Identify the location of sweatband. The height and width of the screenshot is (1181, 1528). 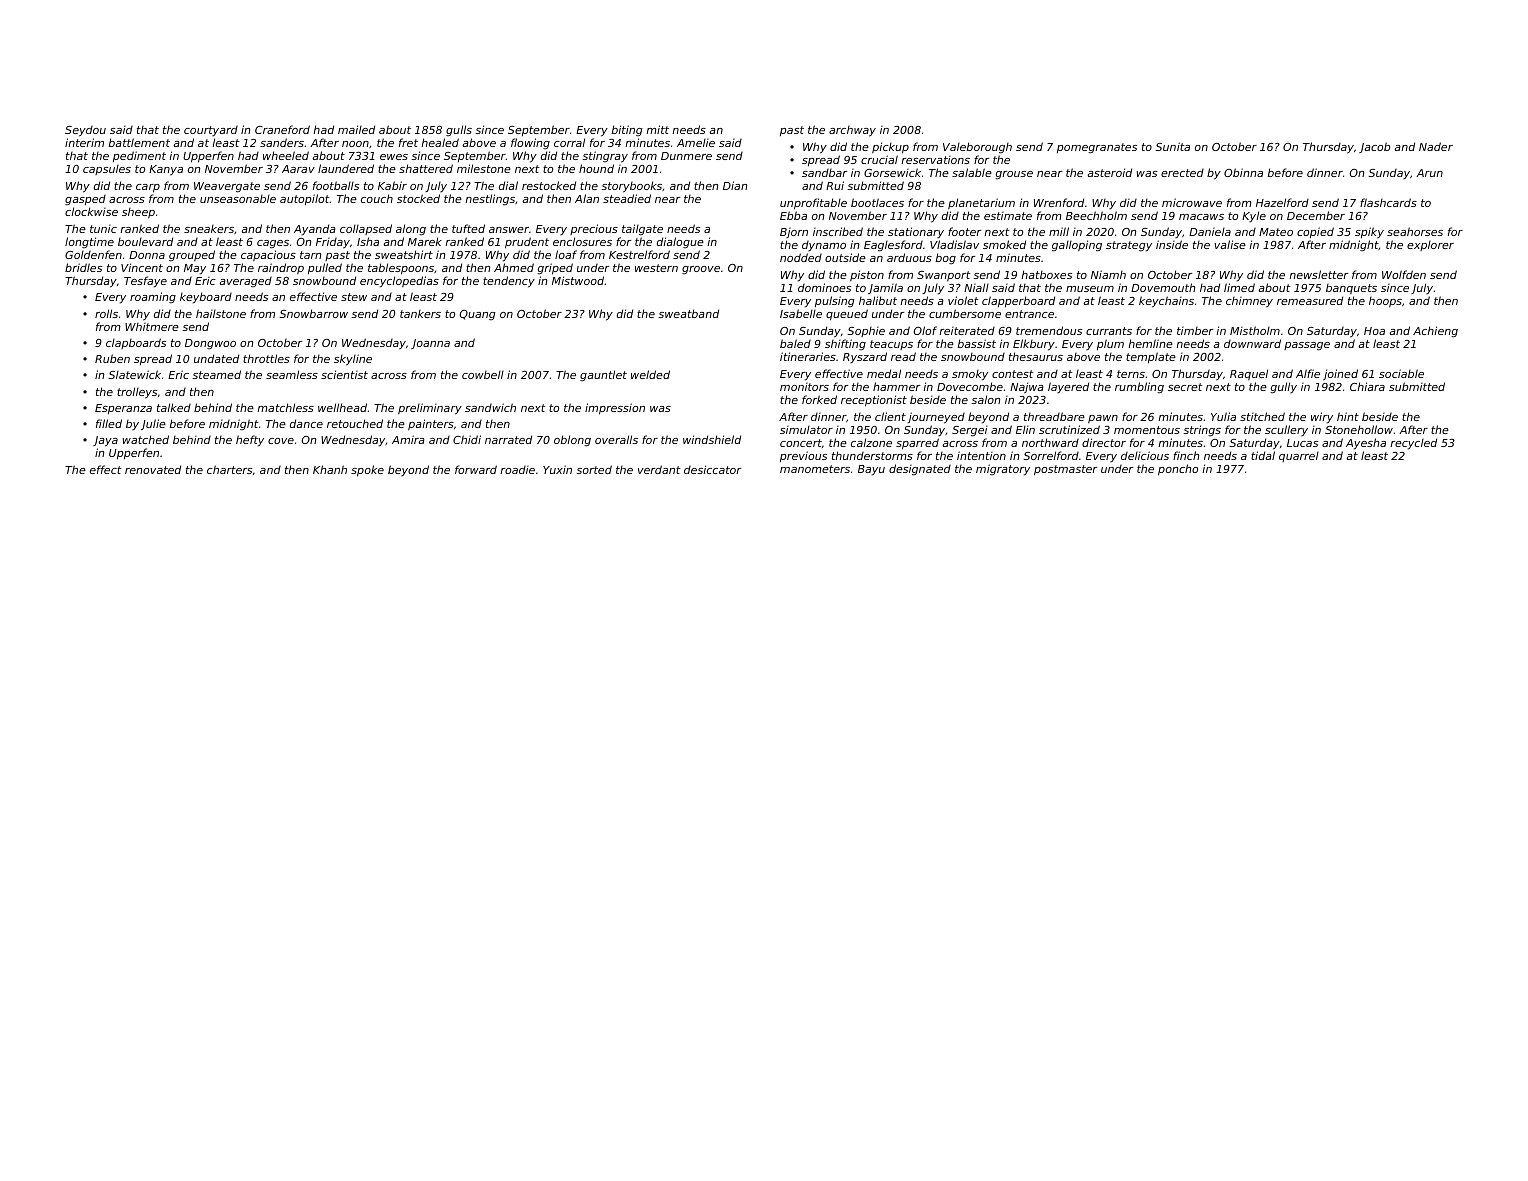
(688, 313).
